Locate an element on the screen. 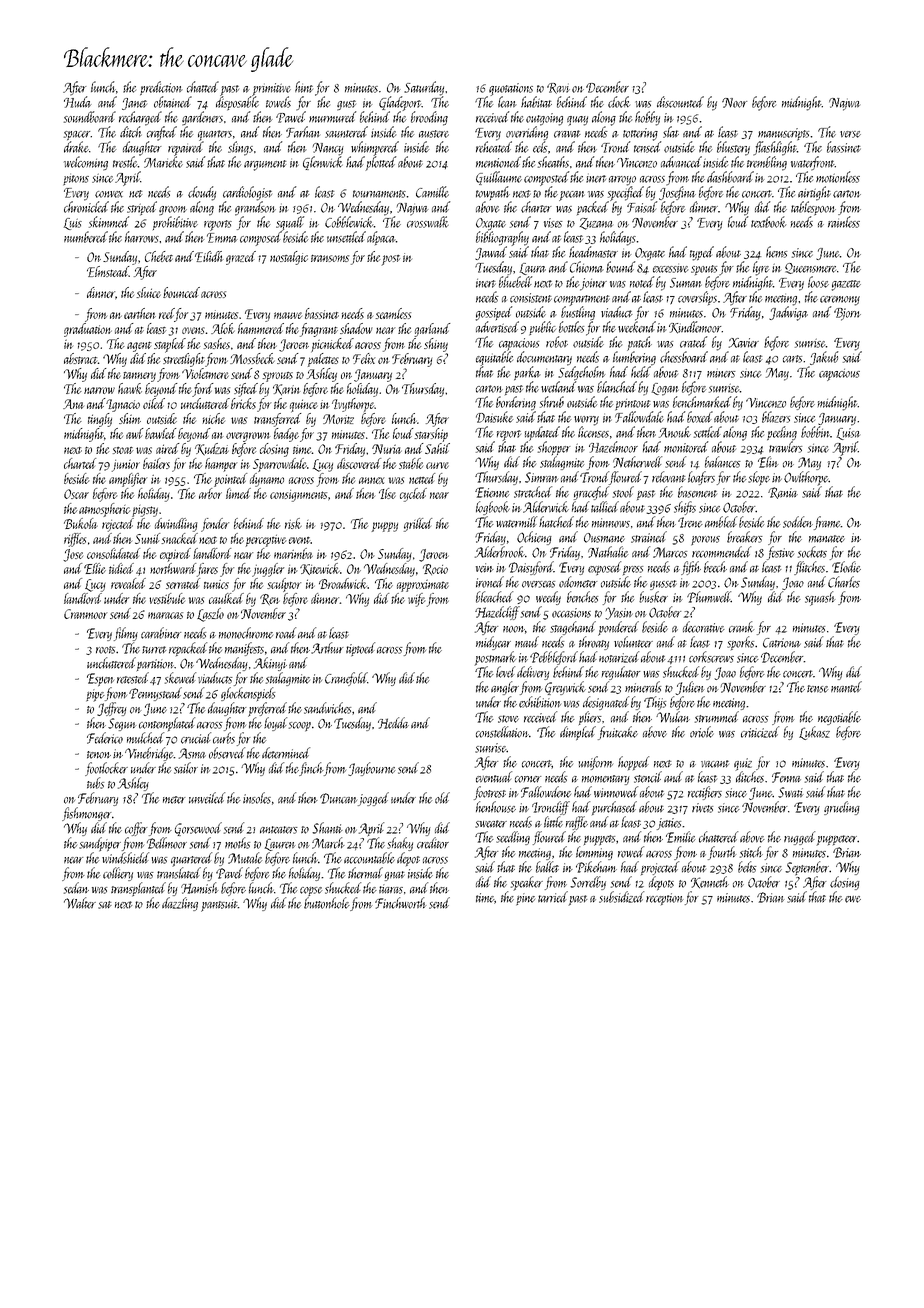 The width and height of the screenshot is (924, 1308). snacked is located at coordinates (179, 538).
